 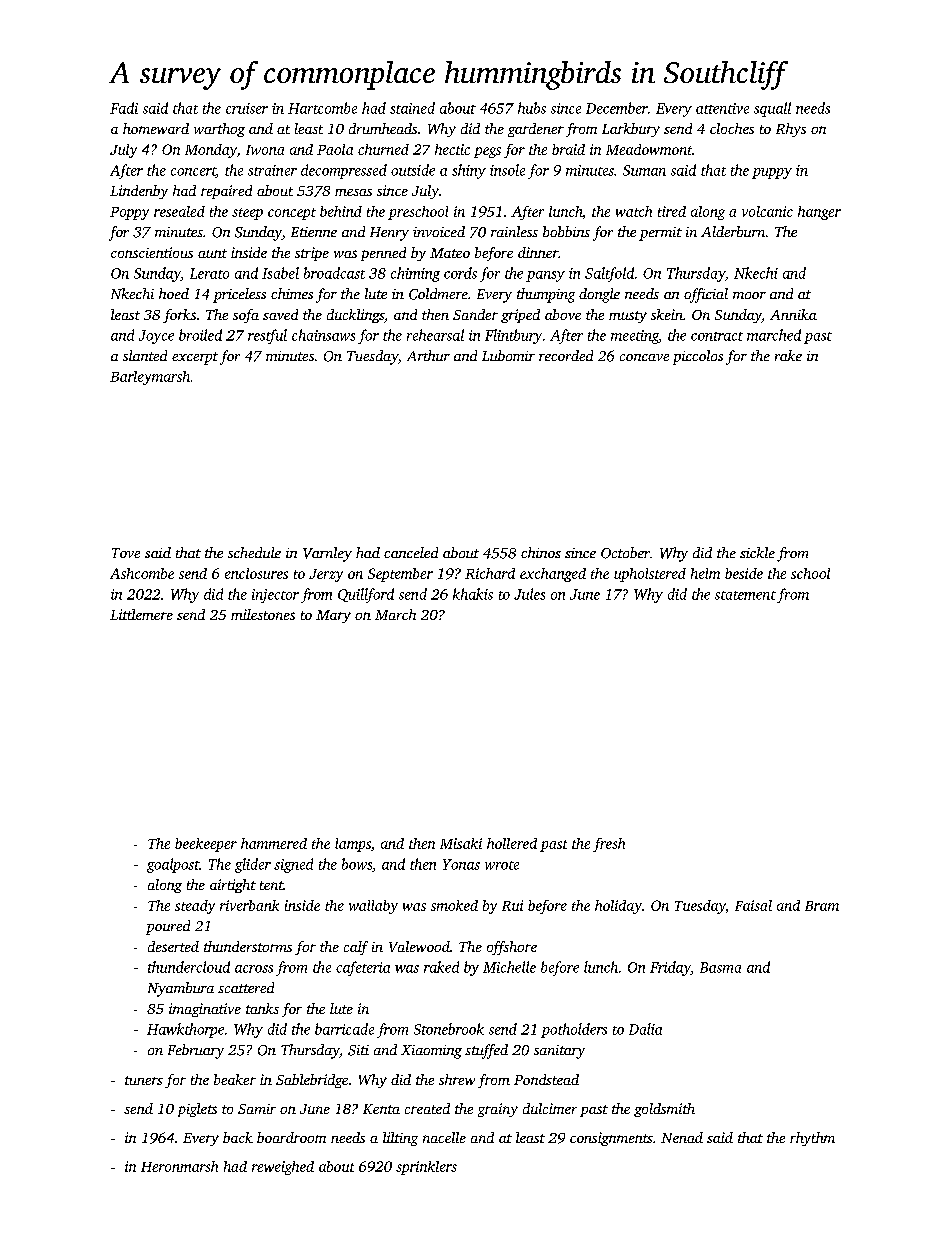 What do you see at coordinates (660, 234) in the image?
I see `permit` at bounding box center [660, 234].
